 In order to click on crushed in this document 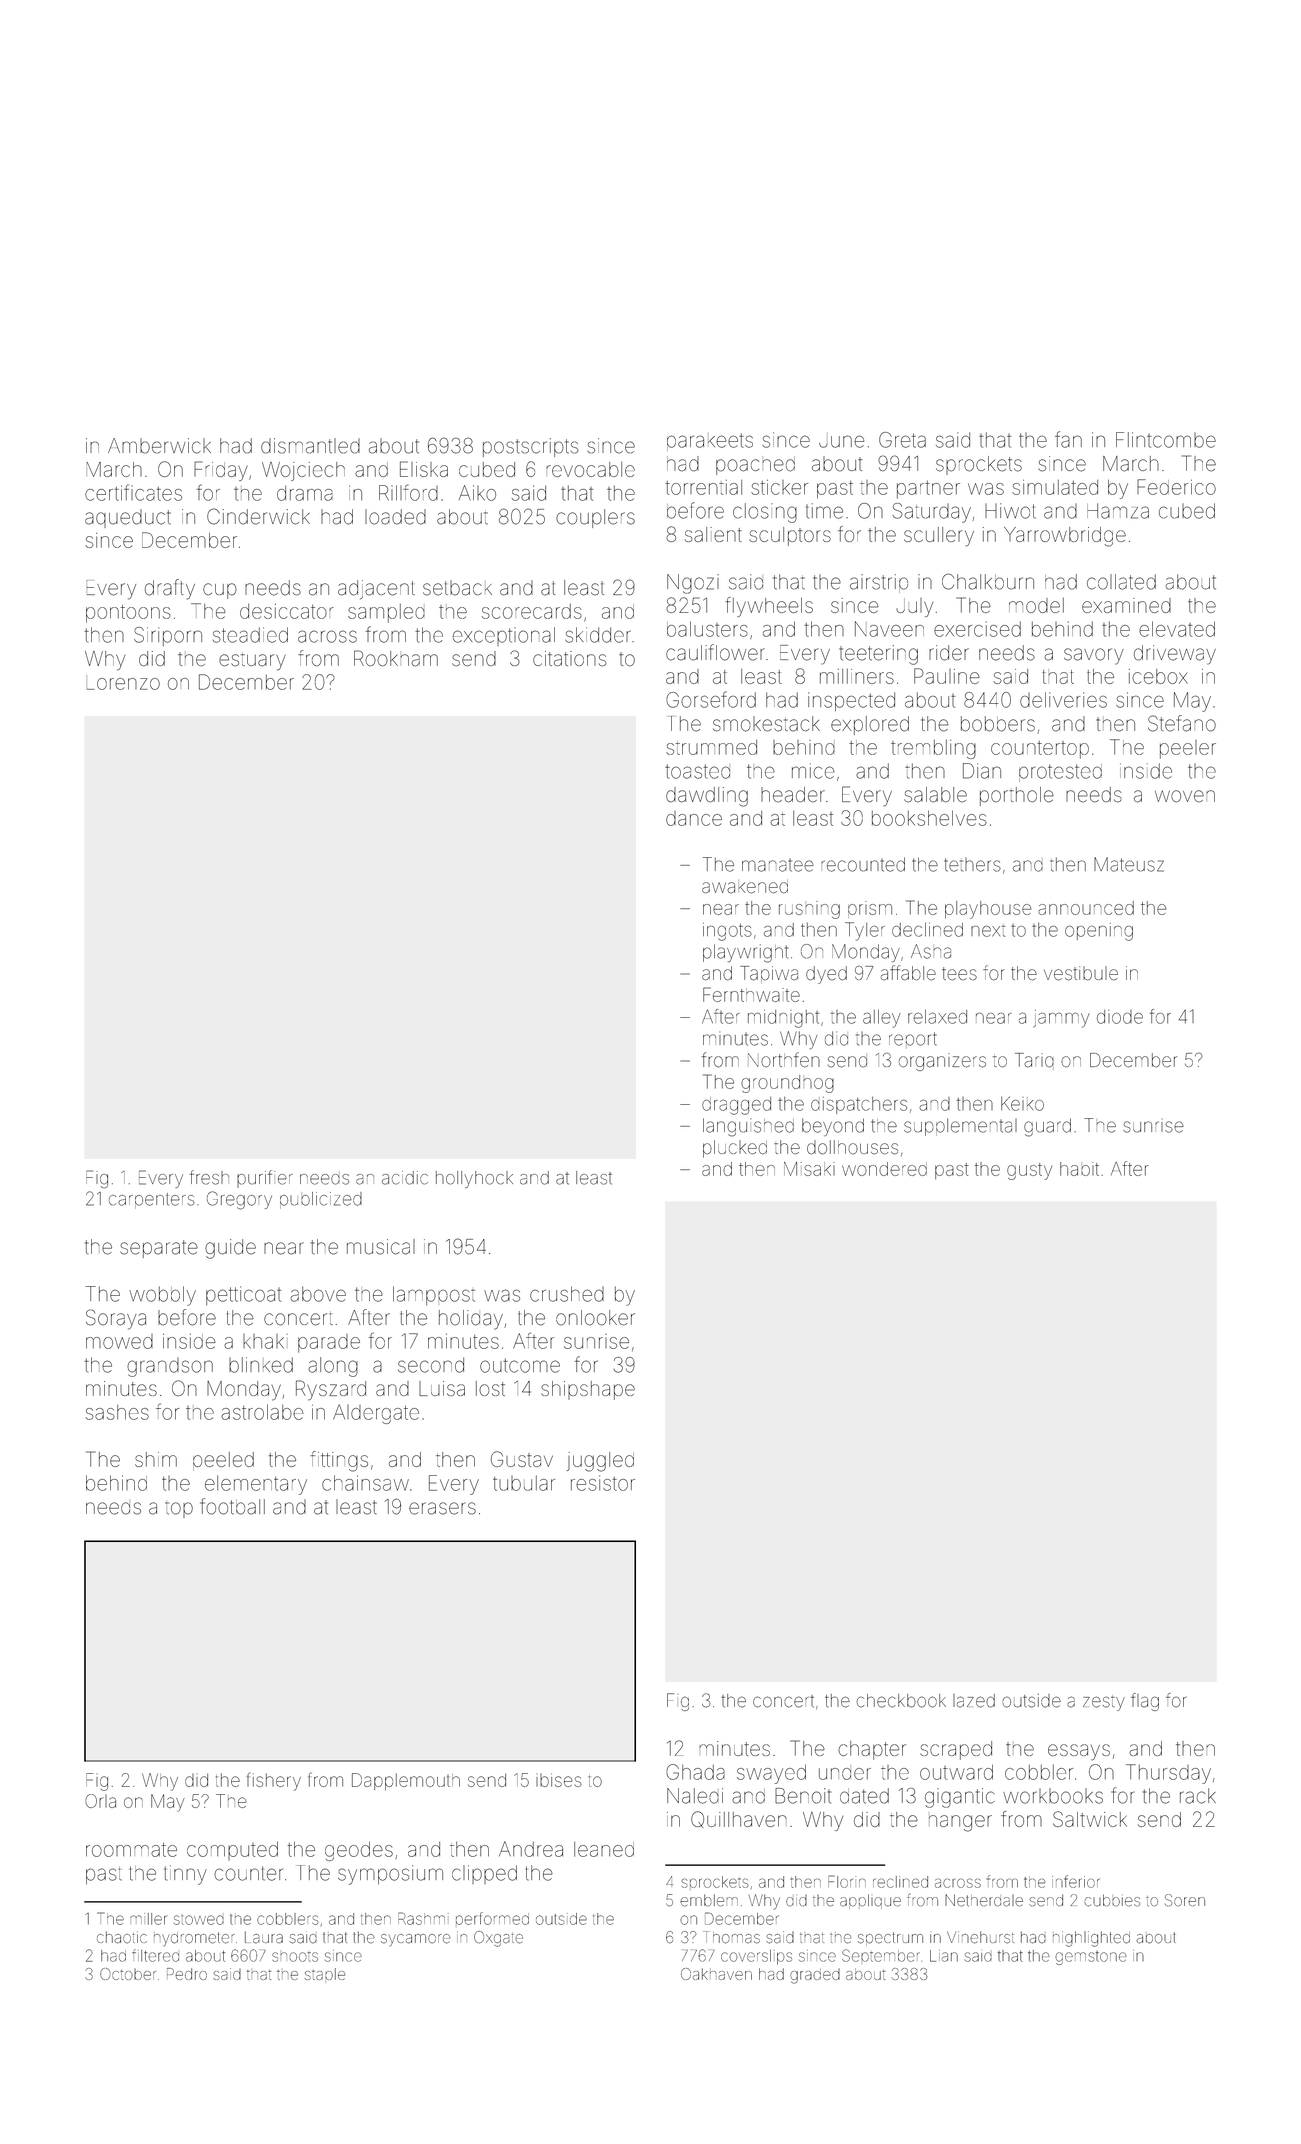, I will do `click(567, 1294)`.
